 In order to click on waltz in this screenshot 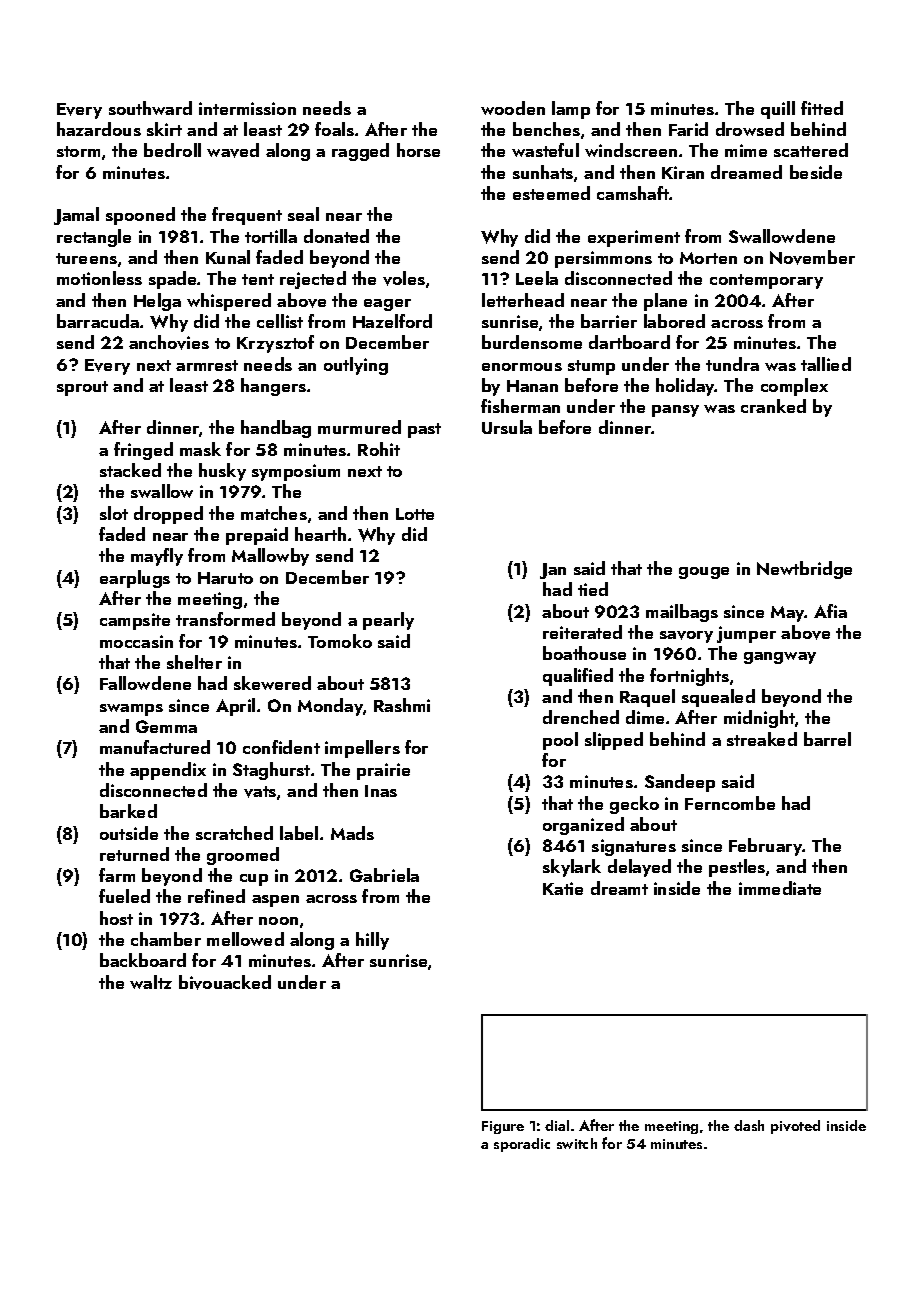, I will do `click(151, 982)`.
